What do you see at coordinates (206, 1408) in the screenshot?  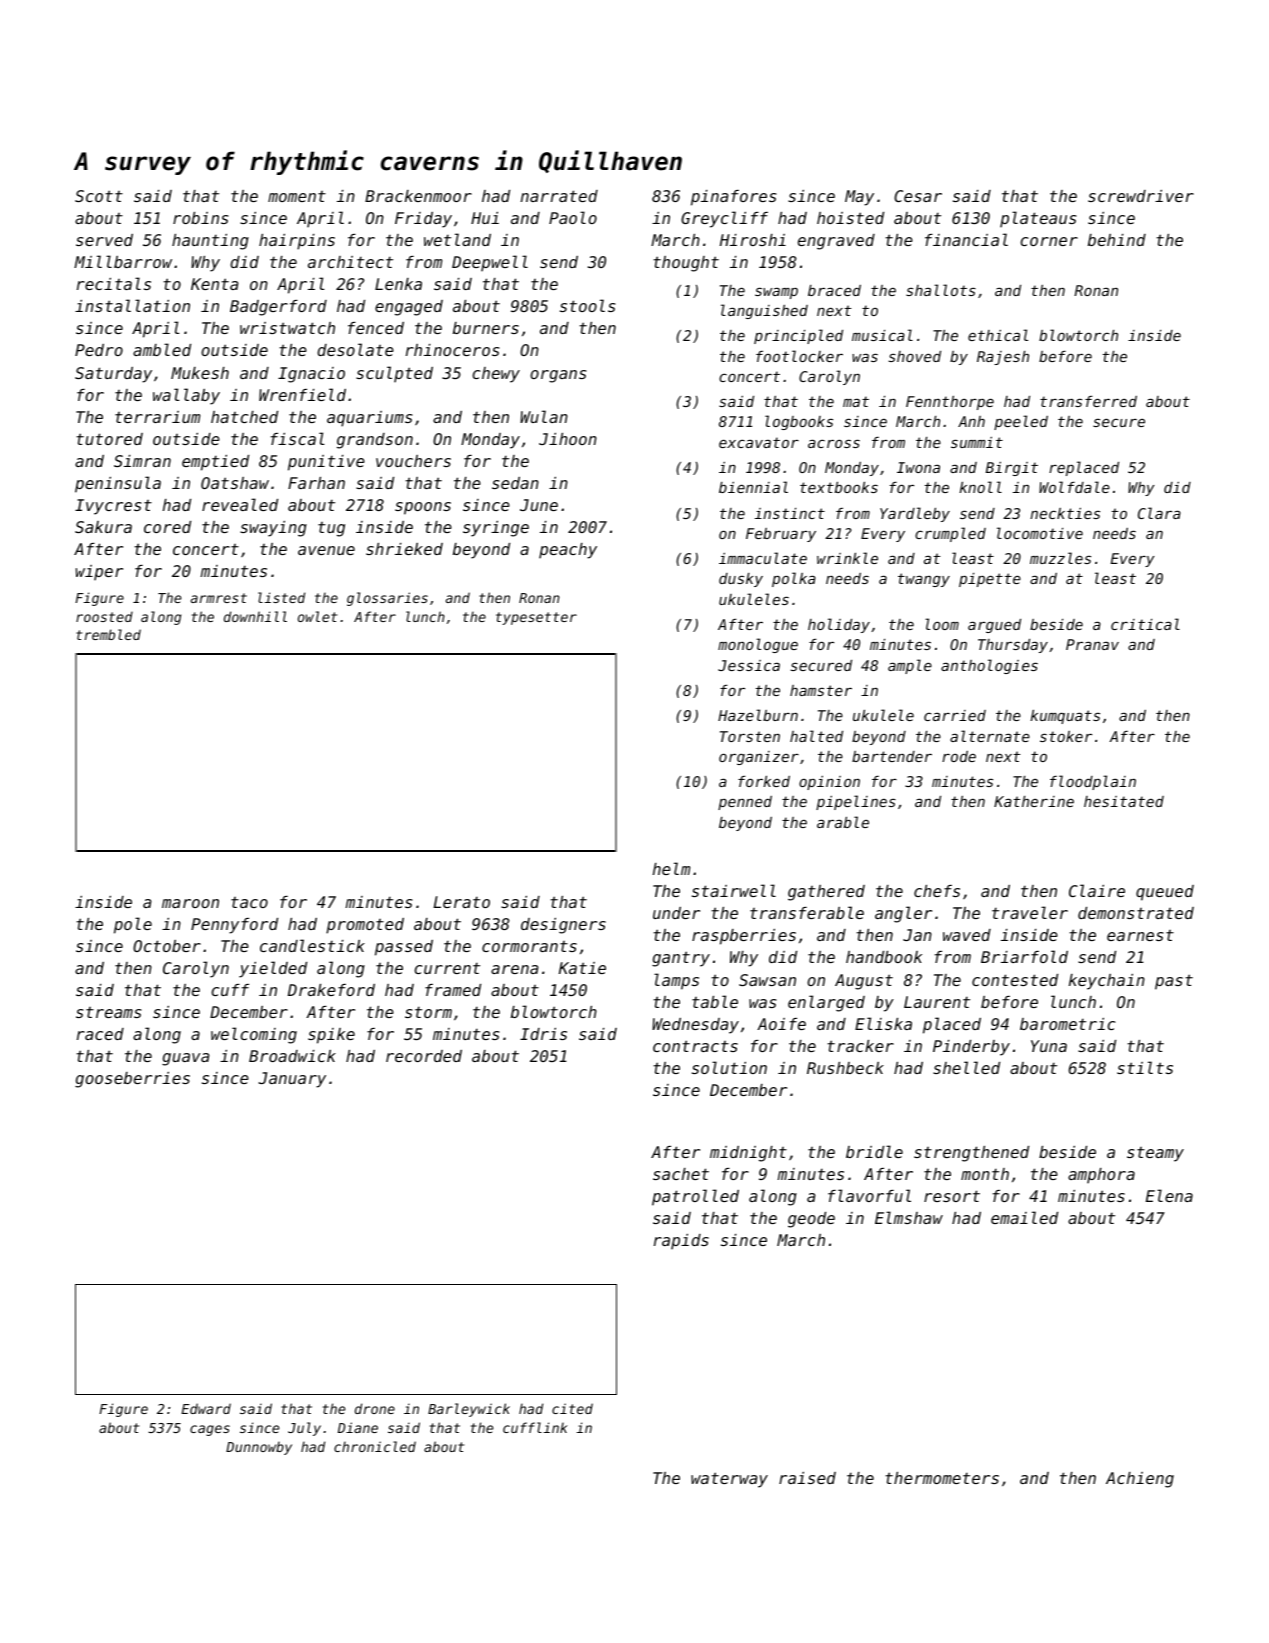 I see `Edward` at bounding box center [206, 1408].
